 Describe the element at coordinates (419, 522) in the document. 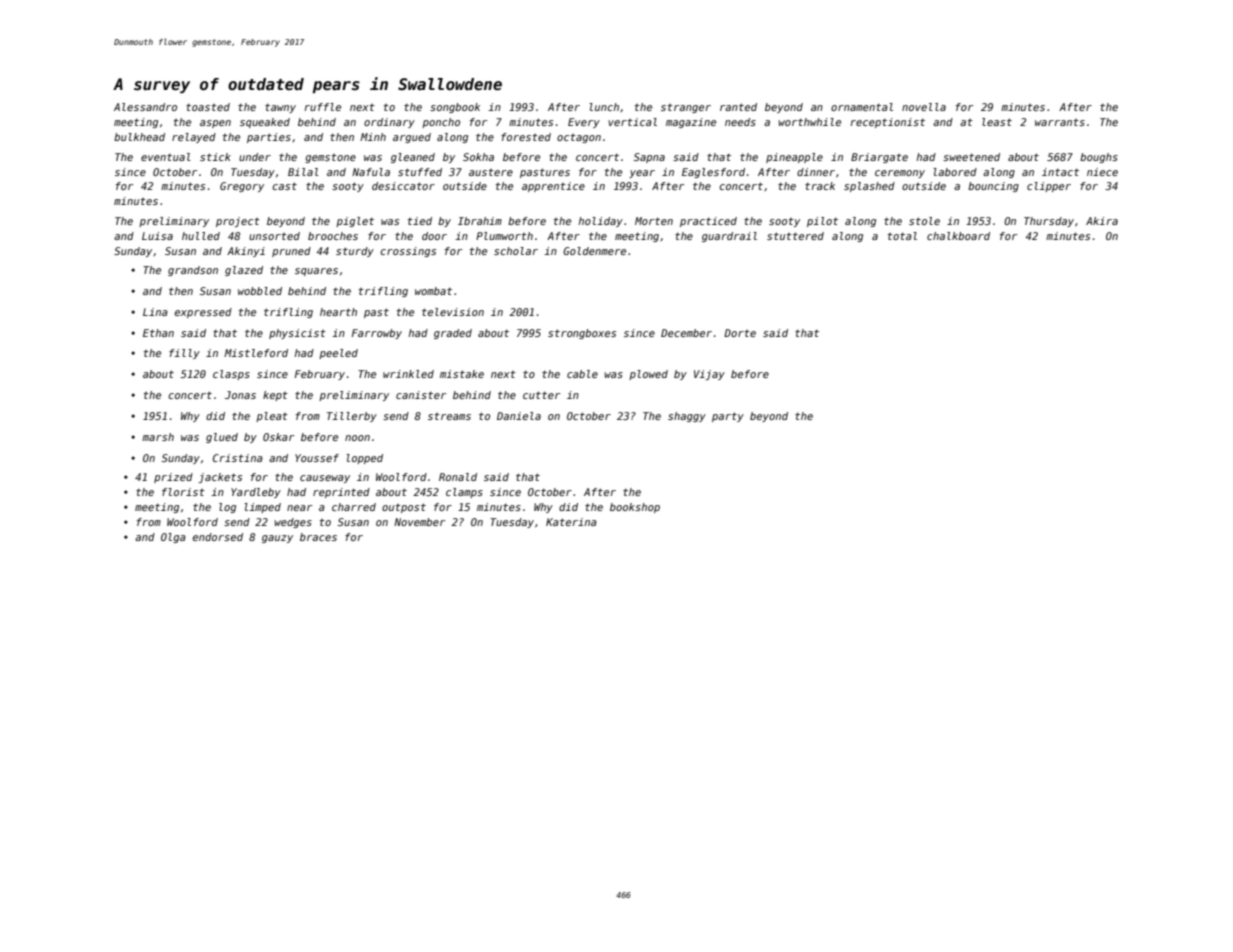

I see `November` at that location.
